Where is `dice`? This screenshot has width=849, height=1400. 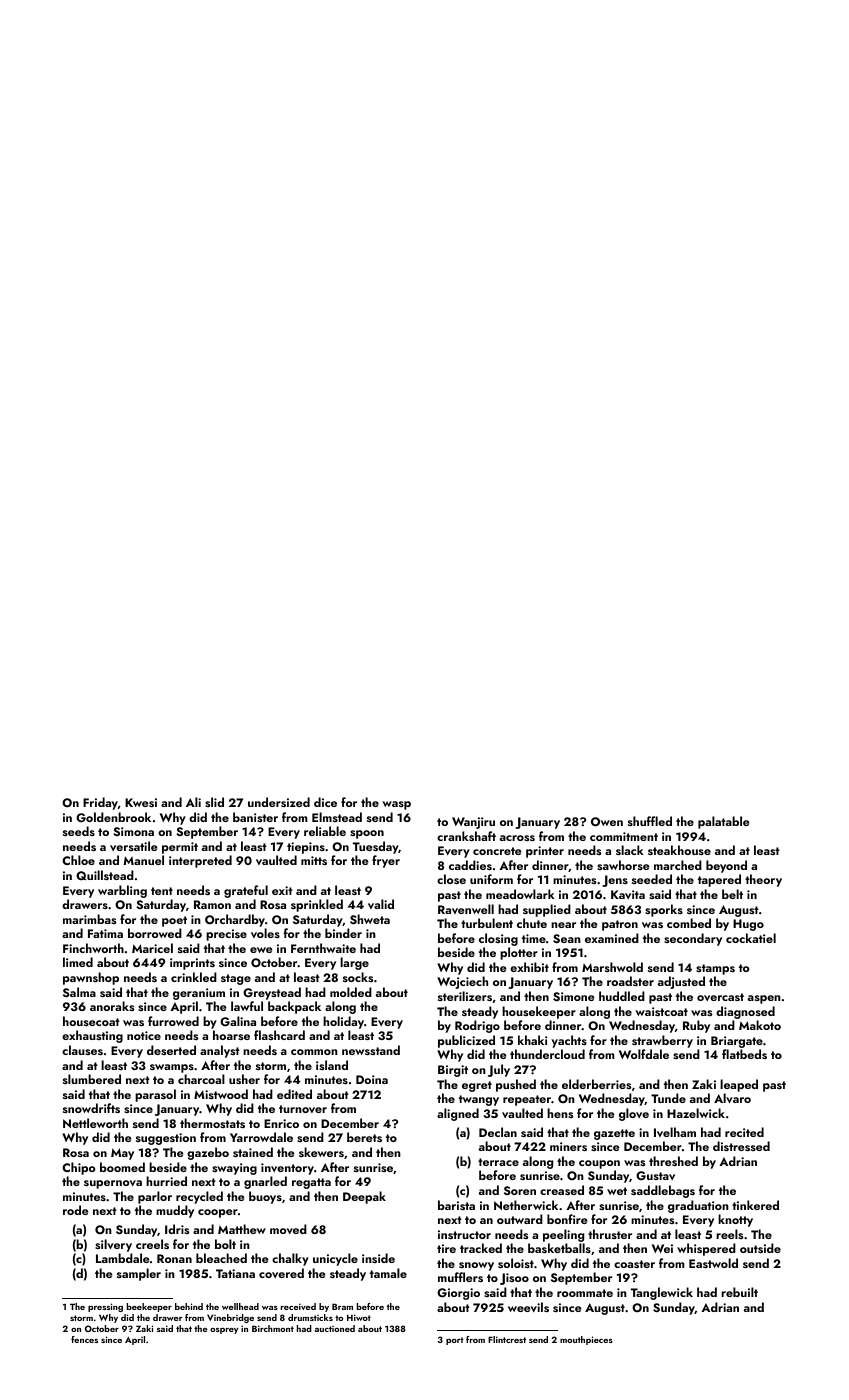 dice is located at coordinates (325, 802).
